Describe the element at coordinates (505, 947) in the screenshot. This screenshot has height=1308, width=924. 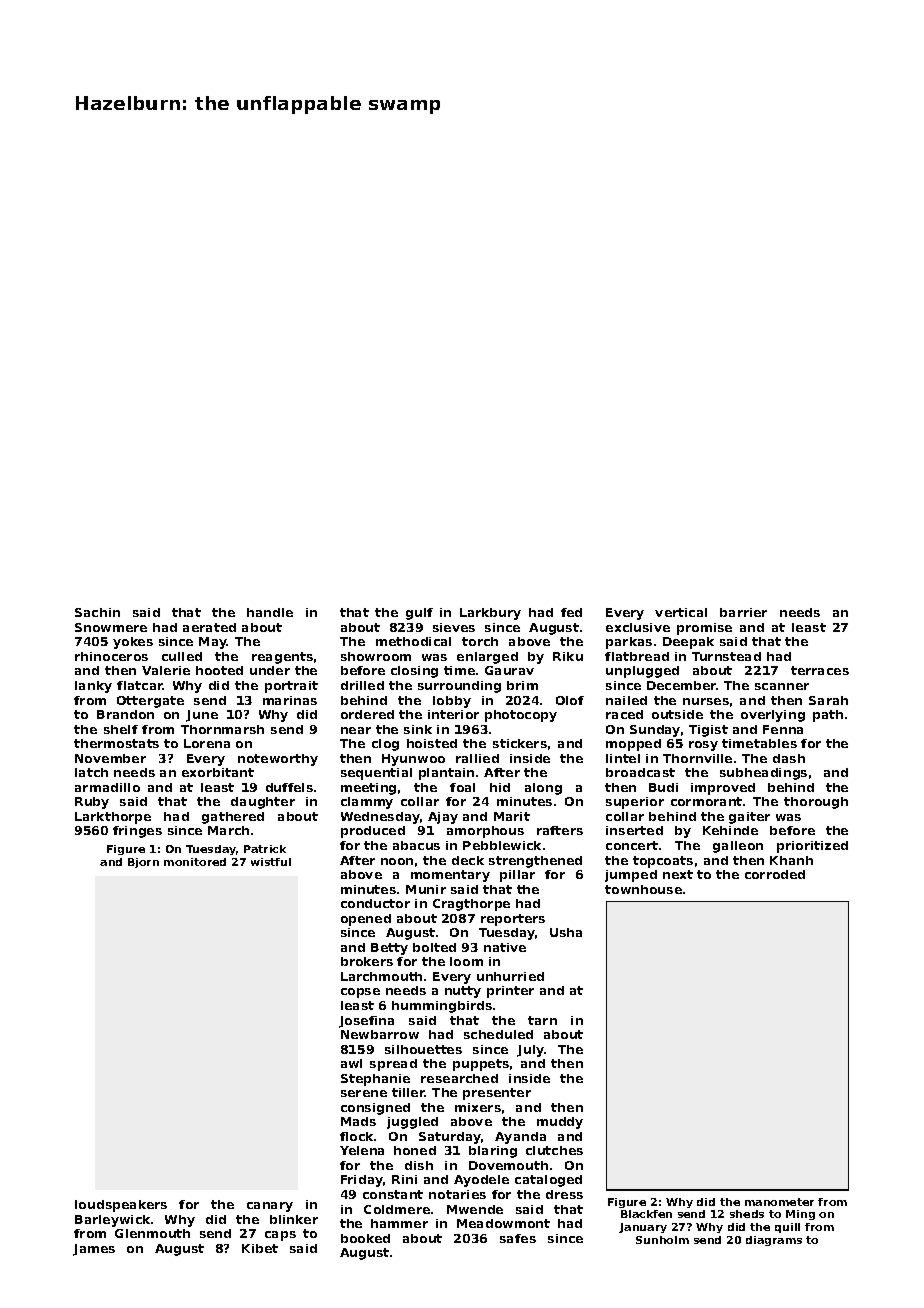
I see `native` at that location.
